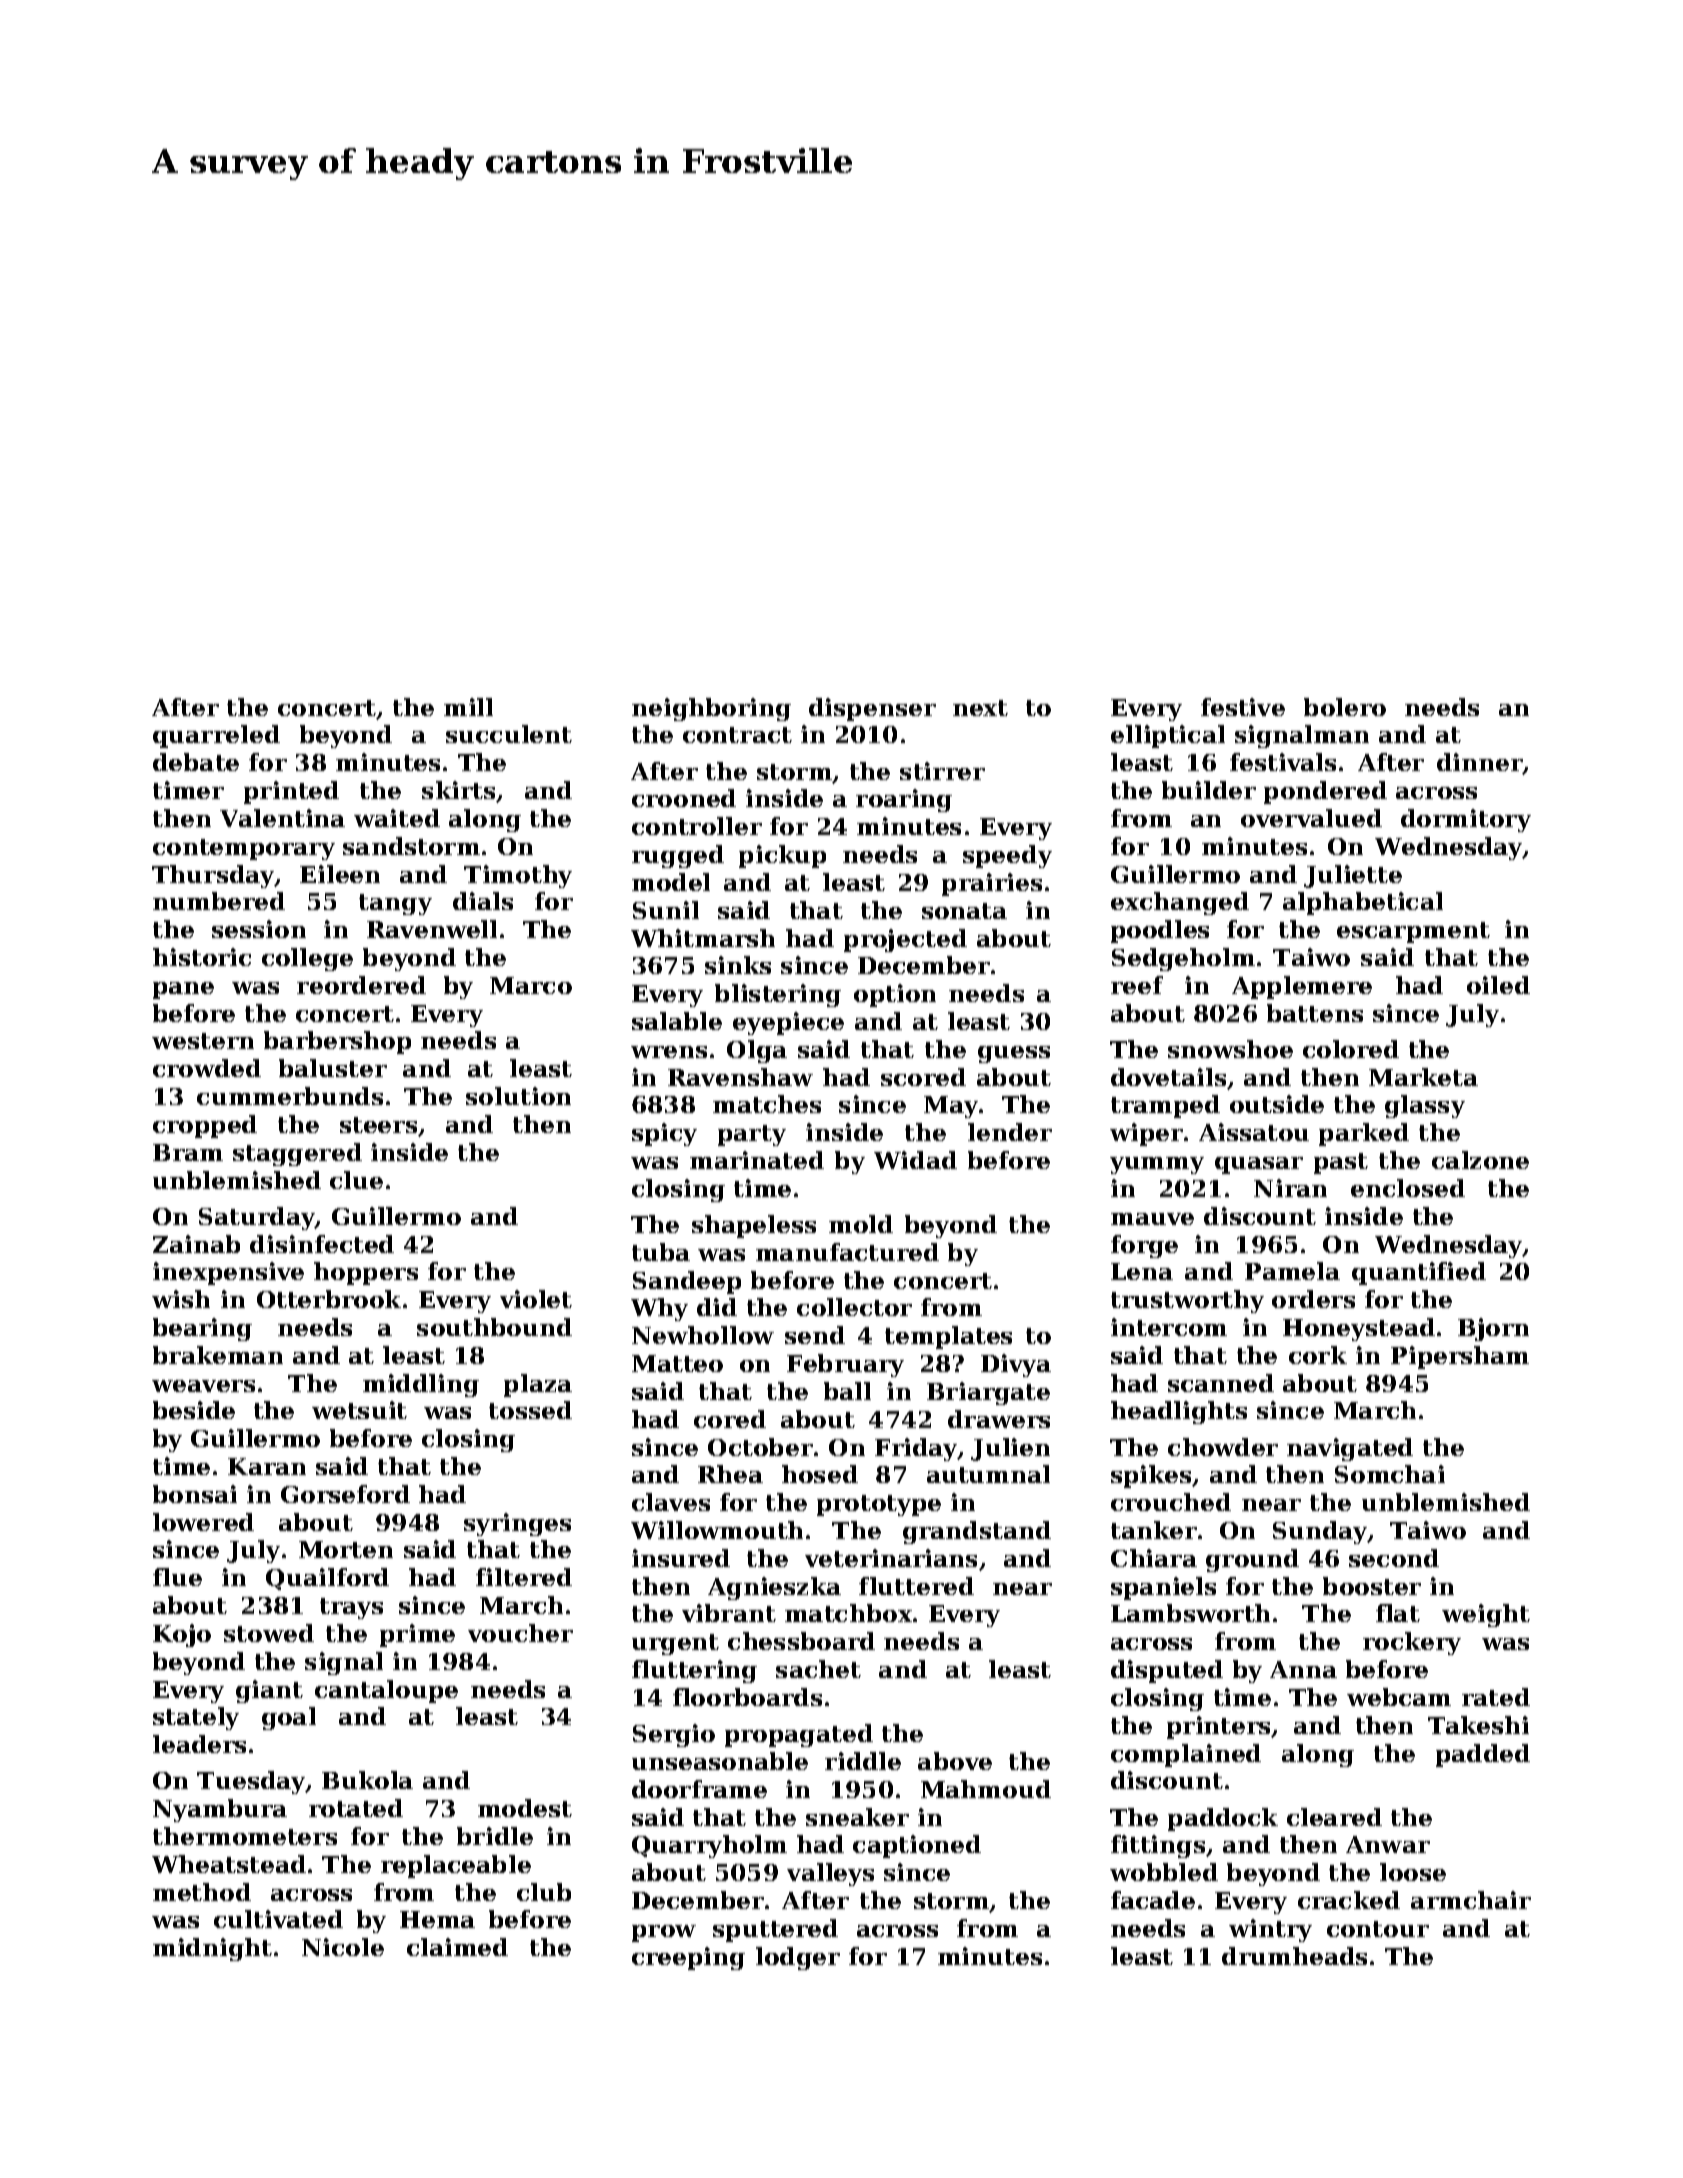 This page has width=1683, height=2178. I want to click on veterinarians, so click(891, 1558).
